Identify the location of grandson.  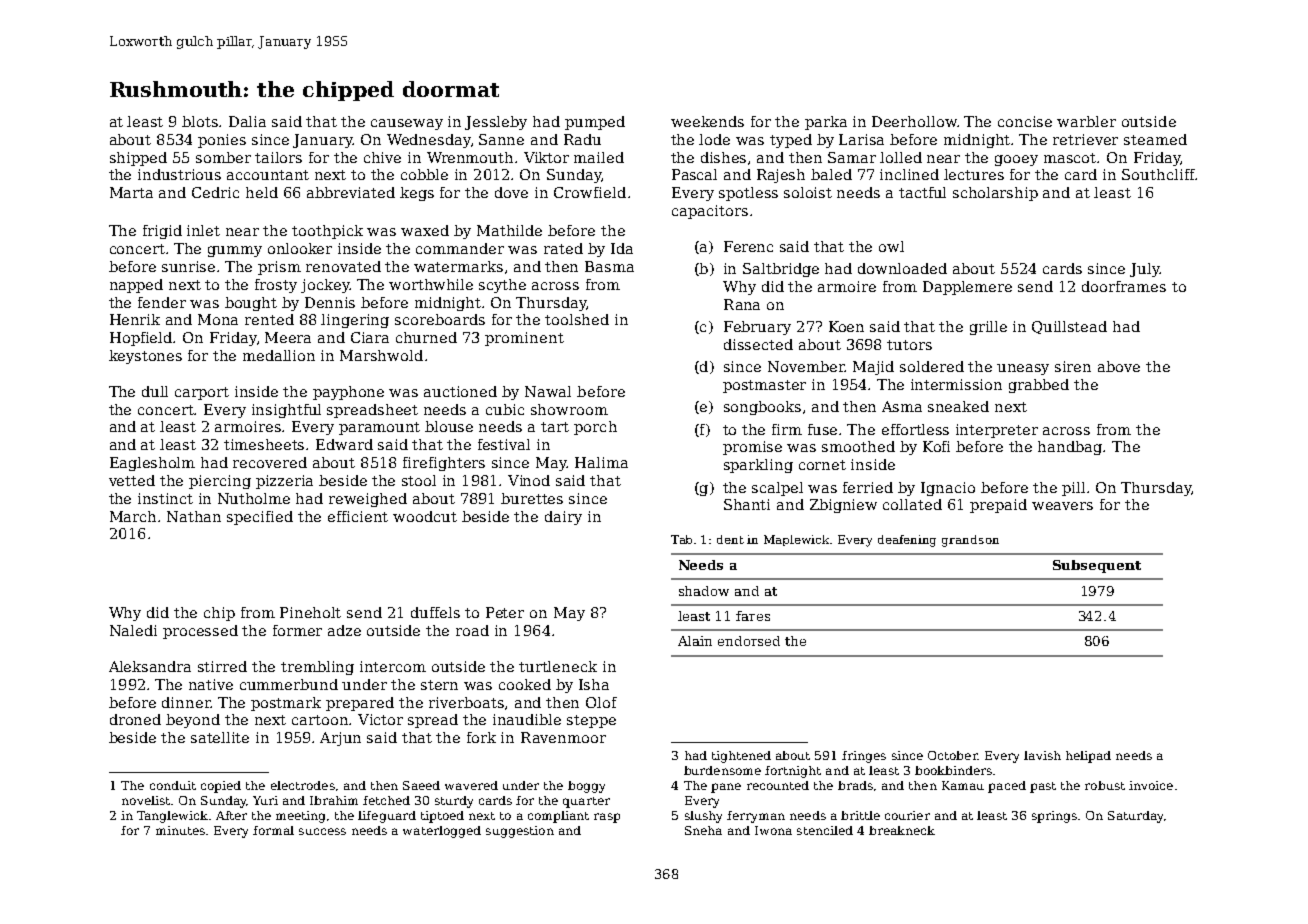
(970, 541).
